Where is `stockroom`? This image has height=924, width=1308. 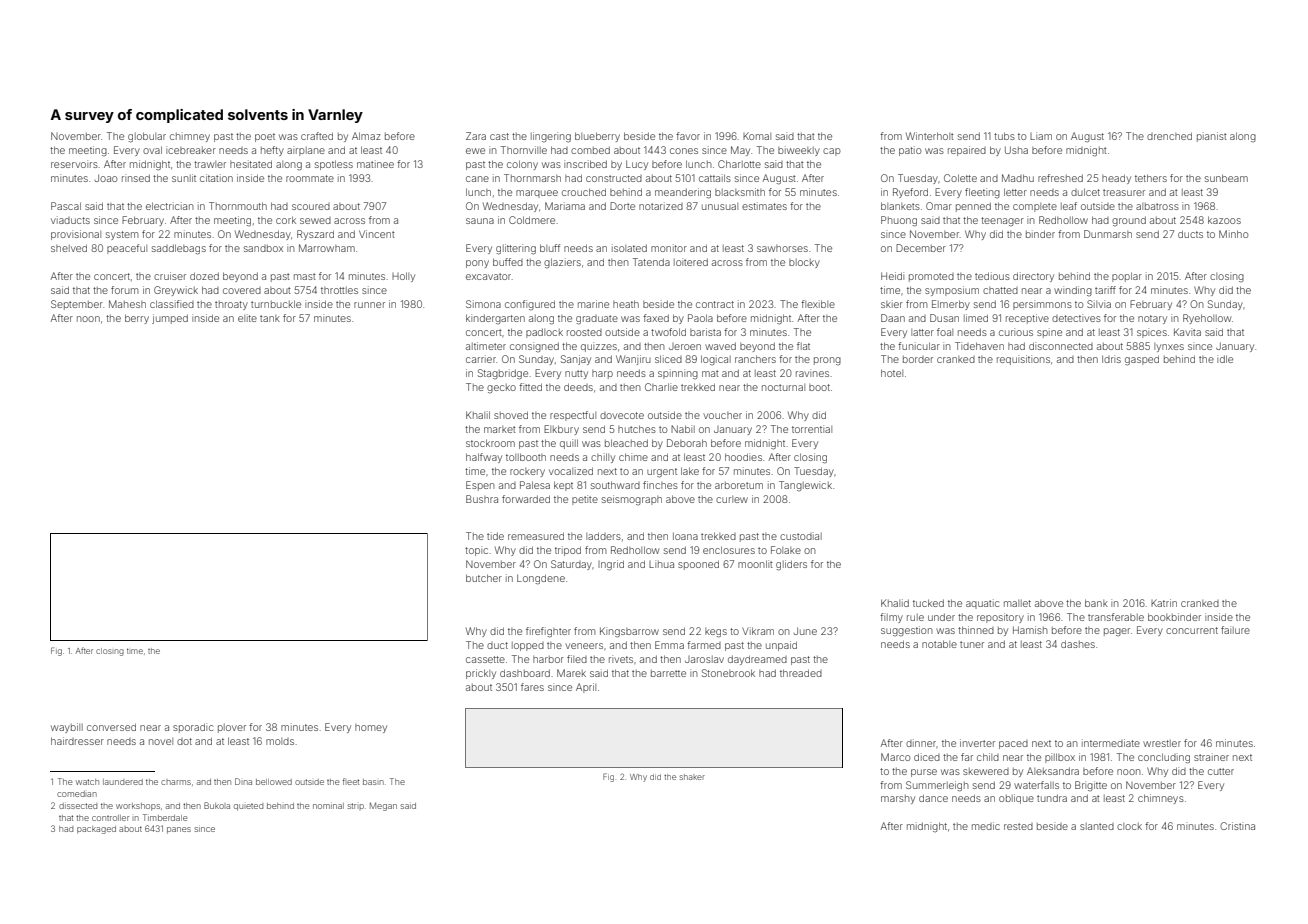 stockroom is located at coordinates (490, 443).
